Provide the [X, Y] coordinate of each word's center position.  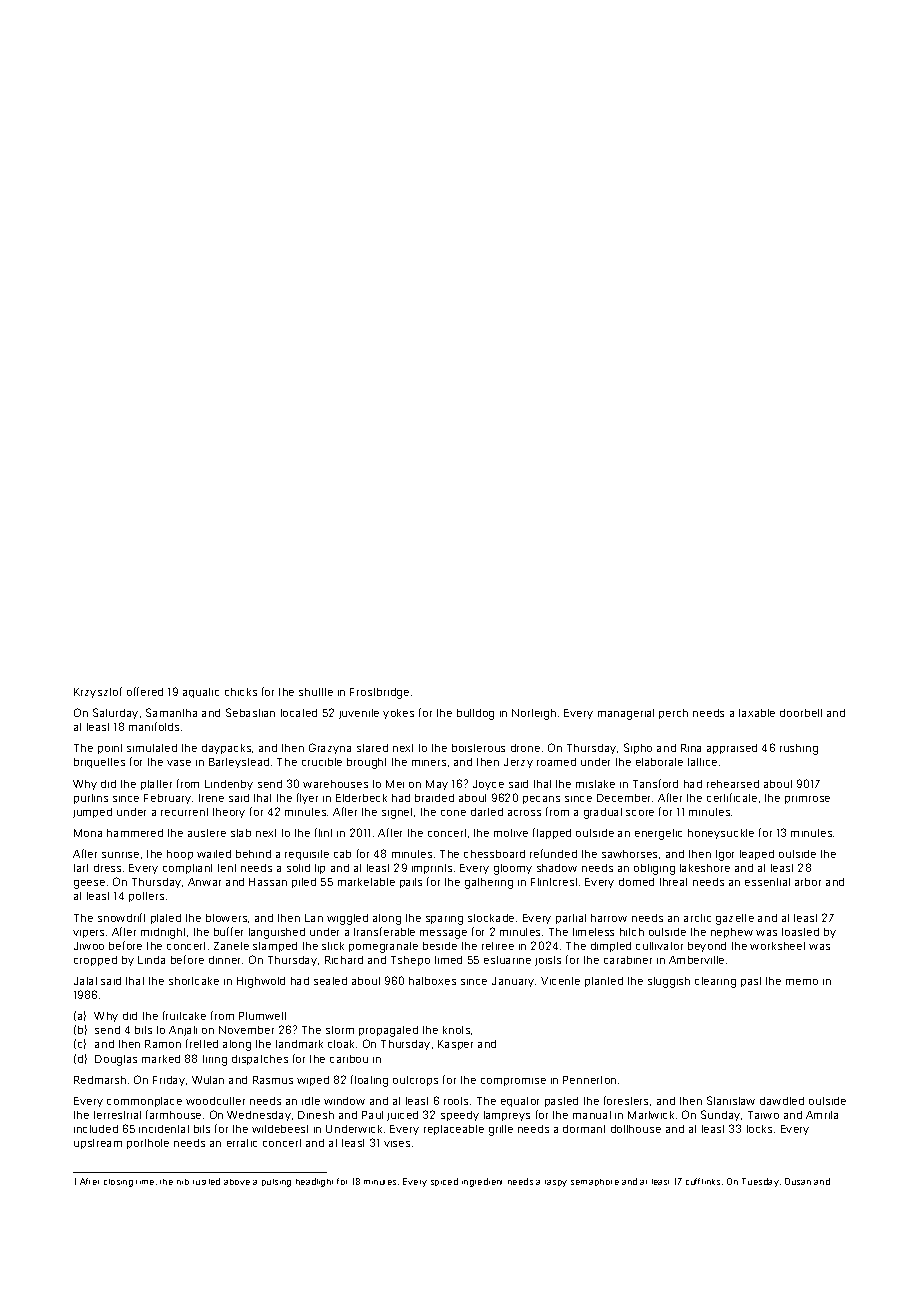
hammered [135, 833]
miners [429, 763]
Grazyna [330, 748]
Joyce [488, 785]
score [640, 813]
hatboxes [432, 981]
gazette [735, 919]
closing [118, 1183]
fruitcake [184, 1015]
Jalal [85, 981]
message [443, 934]
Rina [691, 748]
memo [802, 982]
